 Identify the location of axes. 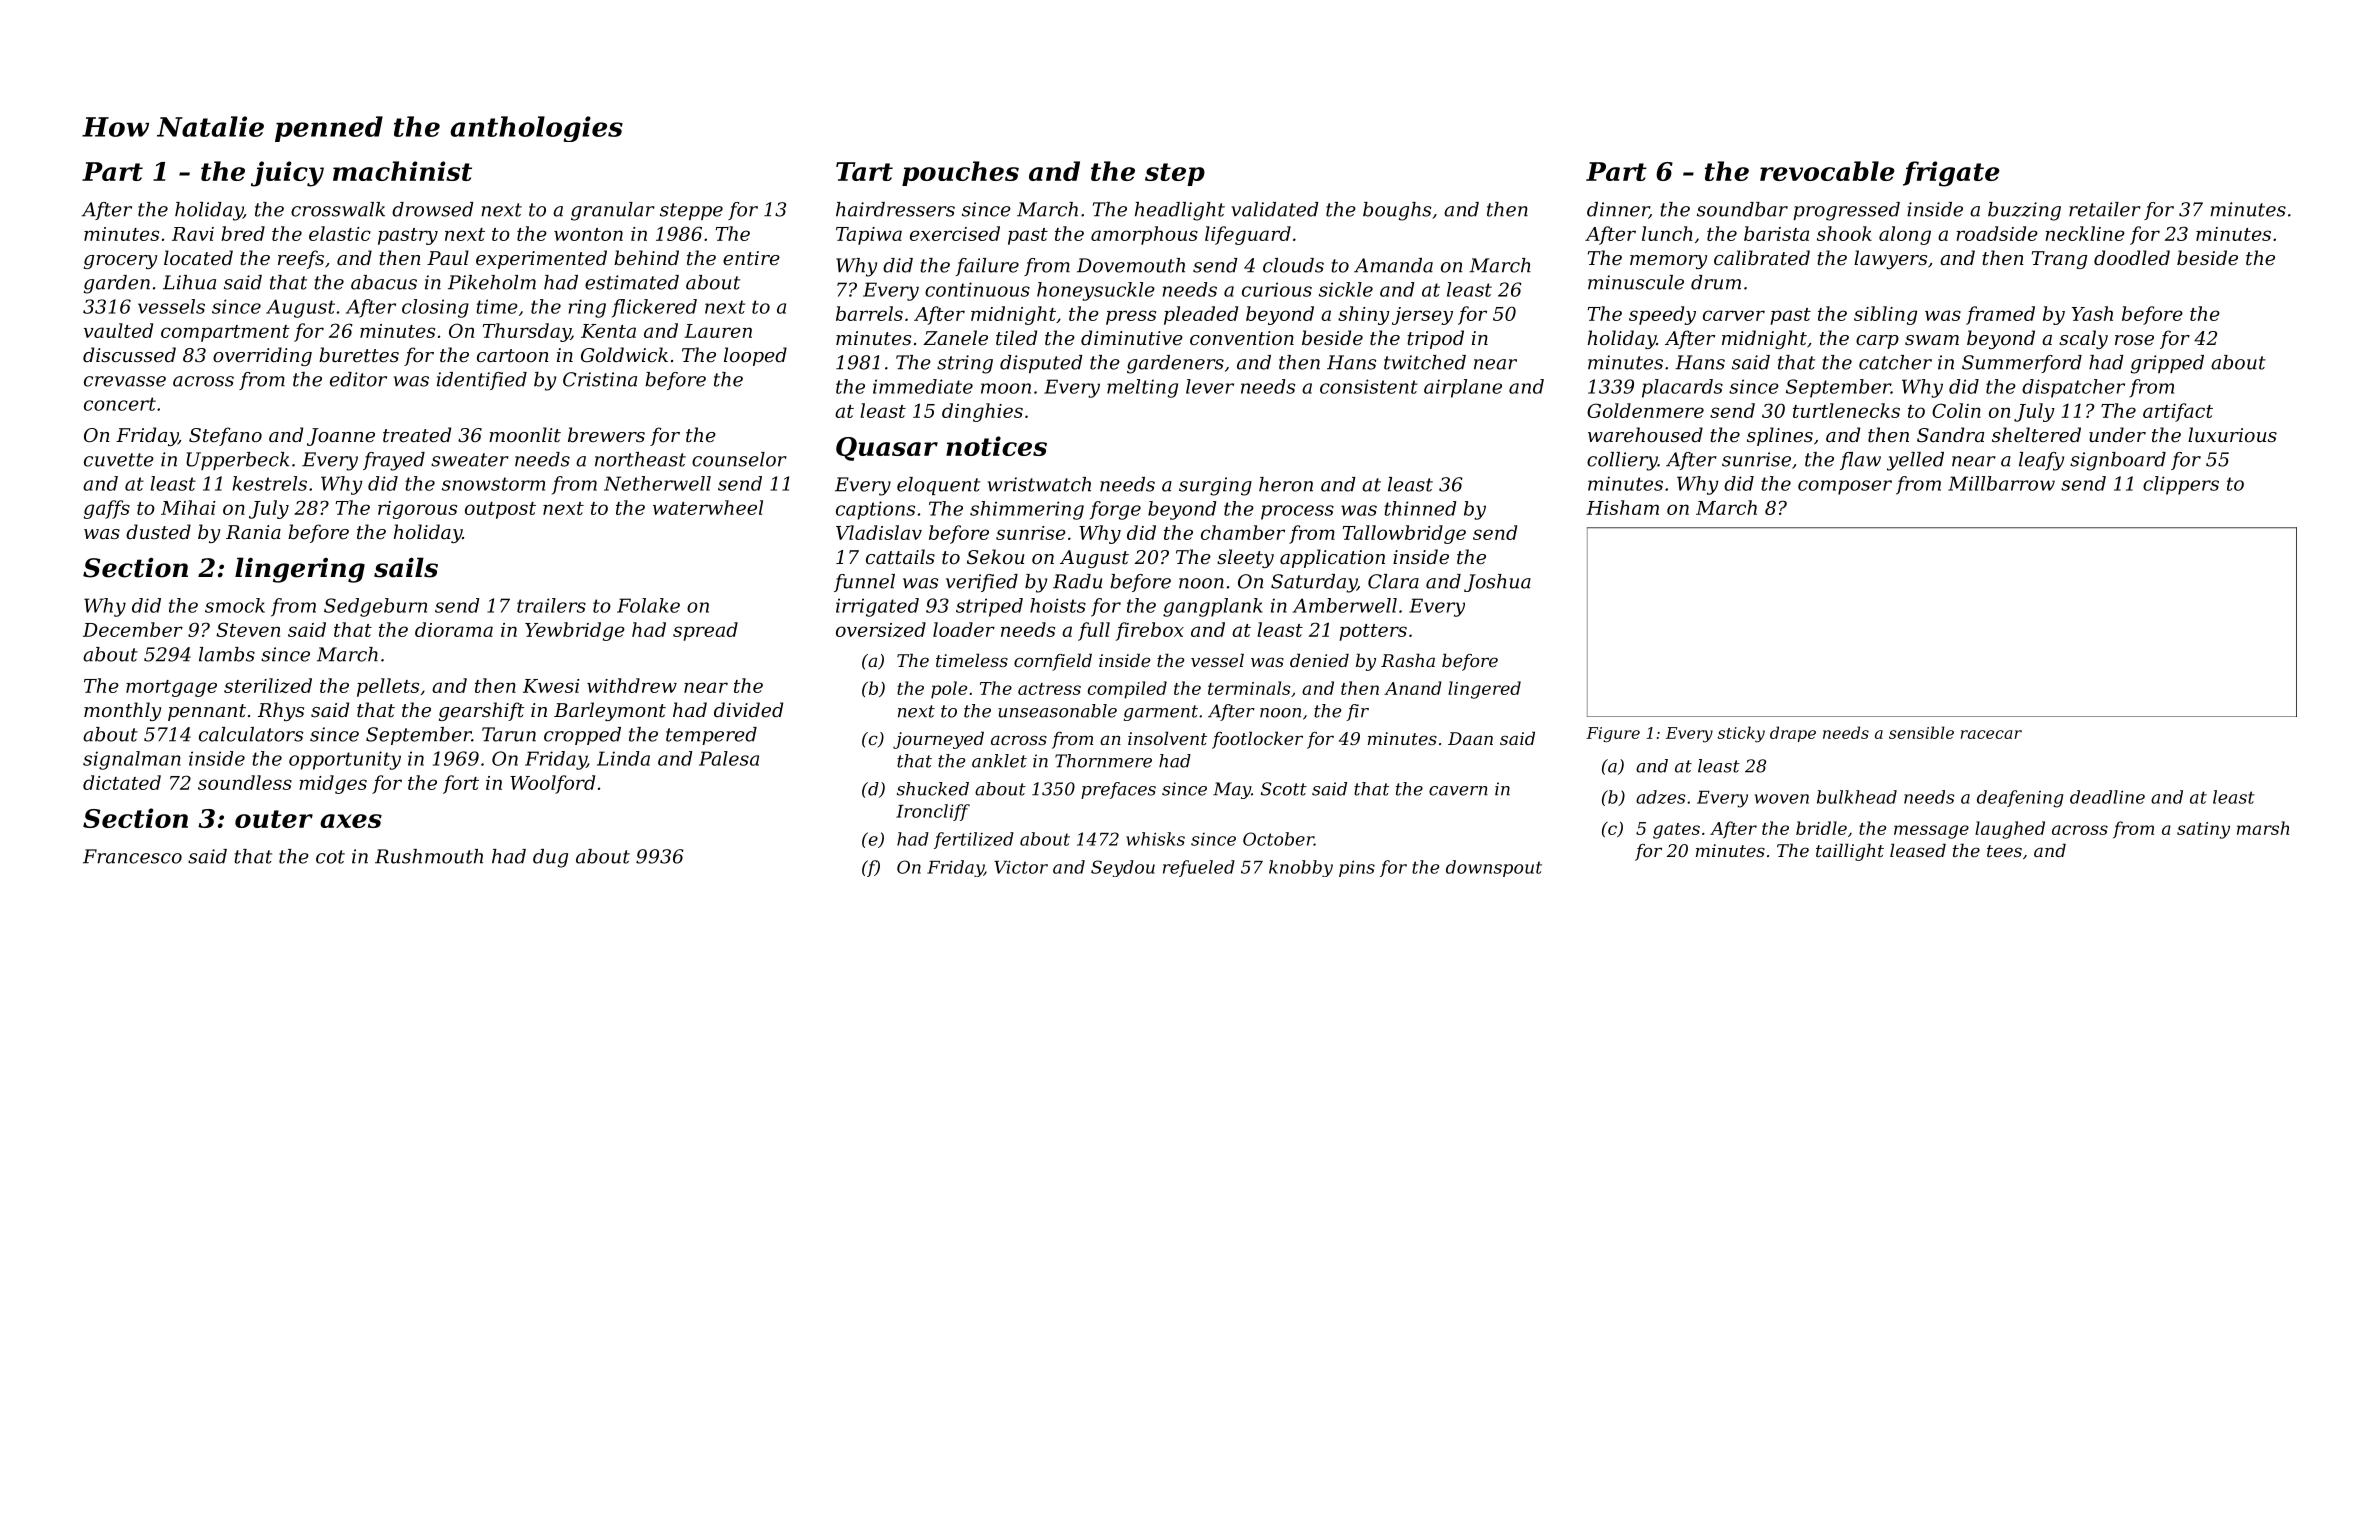
(351, 821).
